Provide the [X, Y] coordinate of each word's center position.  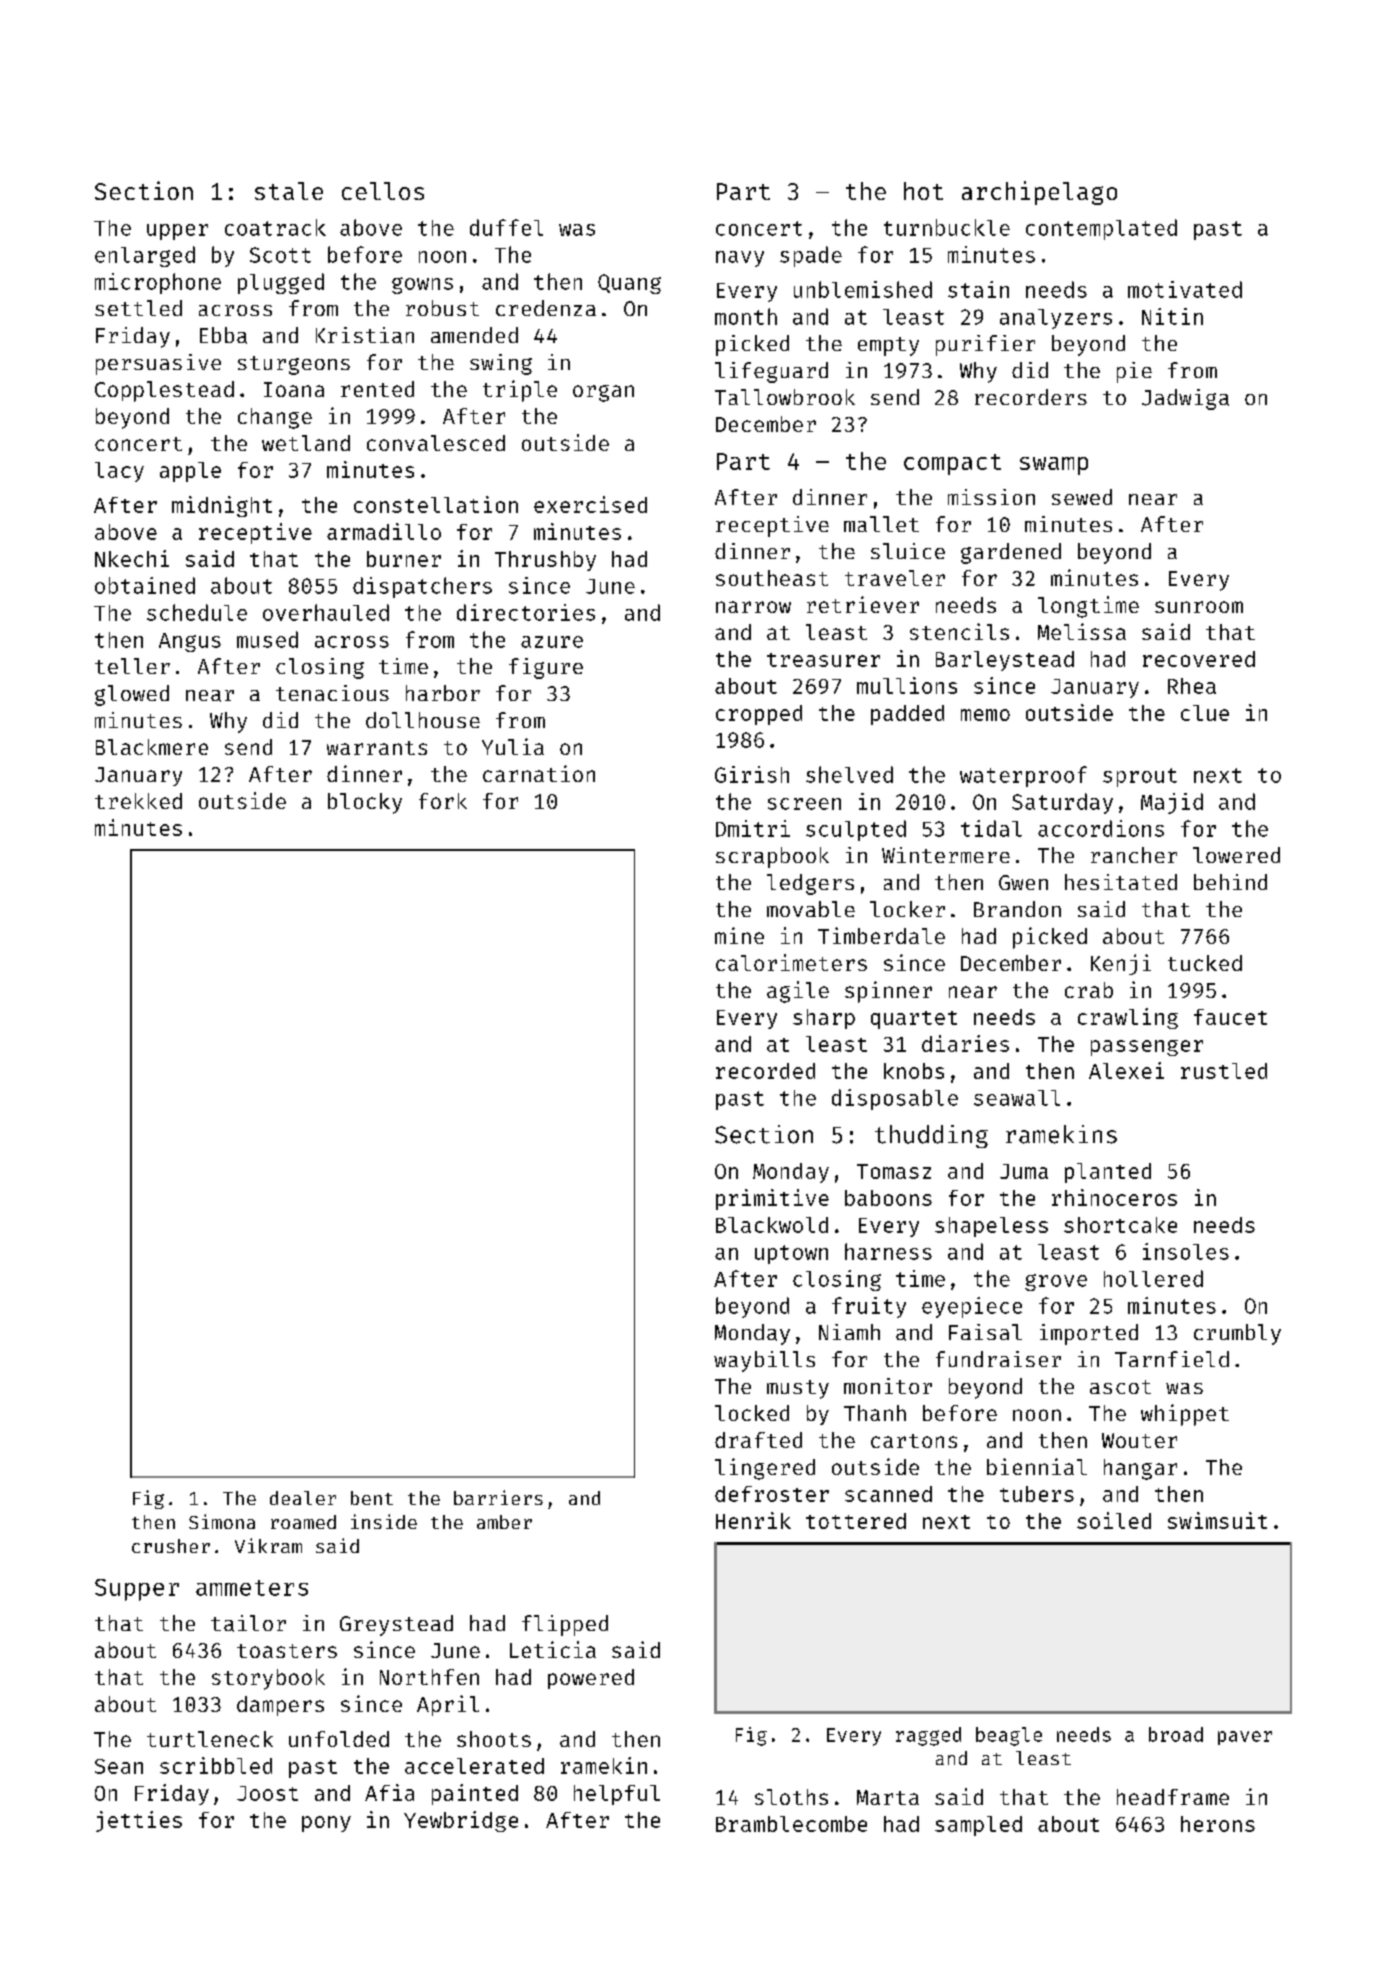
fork [443, 801]
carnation [539, 773]
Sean [119, 1766]
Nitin [1172, 316]
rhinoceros [1114, 1197]
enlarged [145, 256]
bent [372, 1498]
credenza [546, 308]
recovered [1199, 659]
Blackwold [772, 1225]
